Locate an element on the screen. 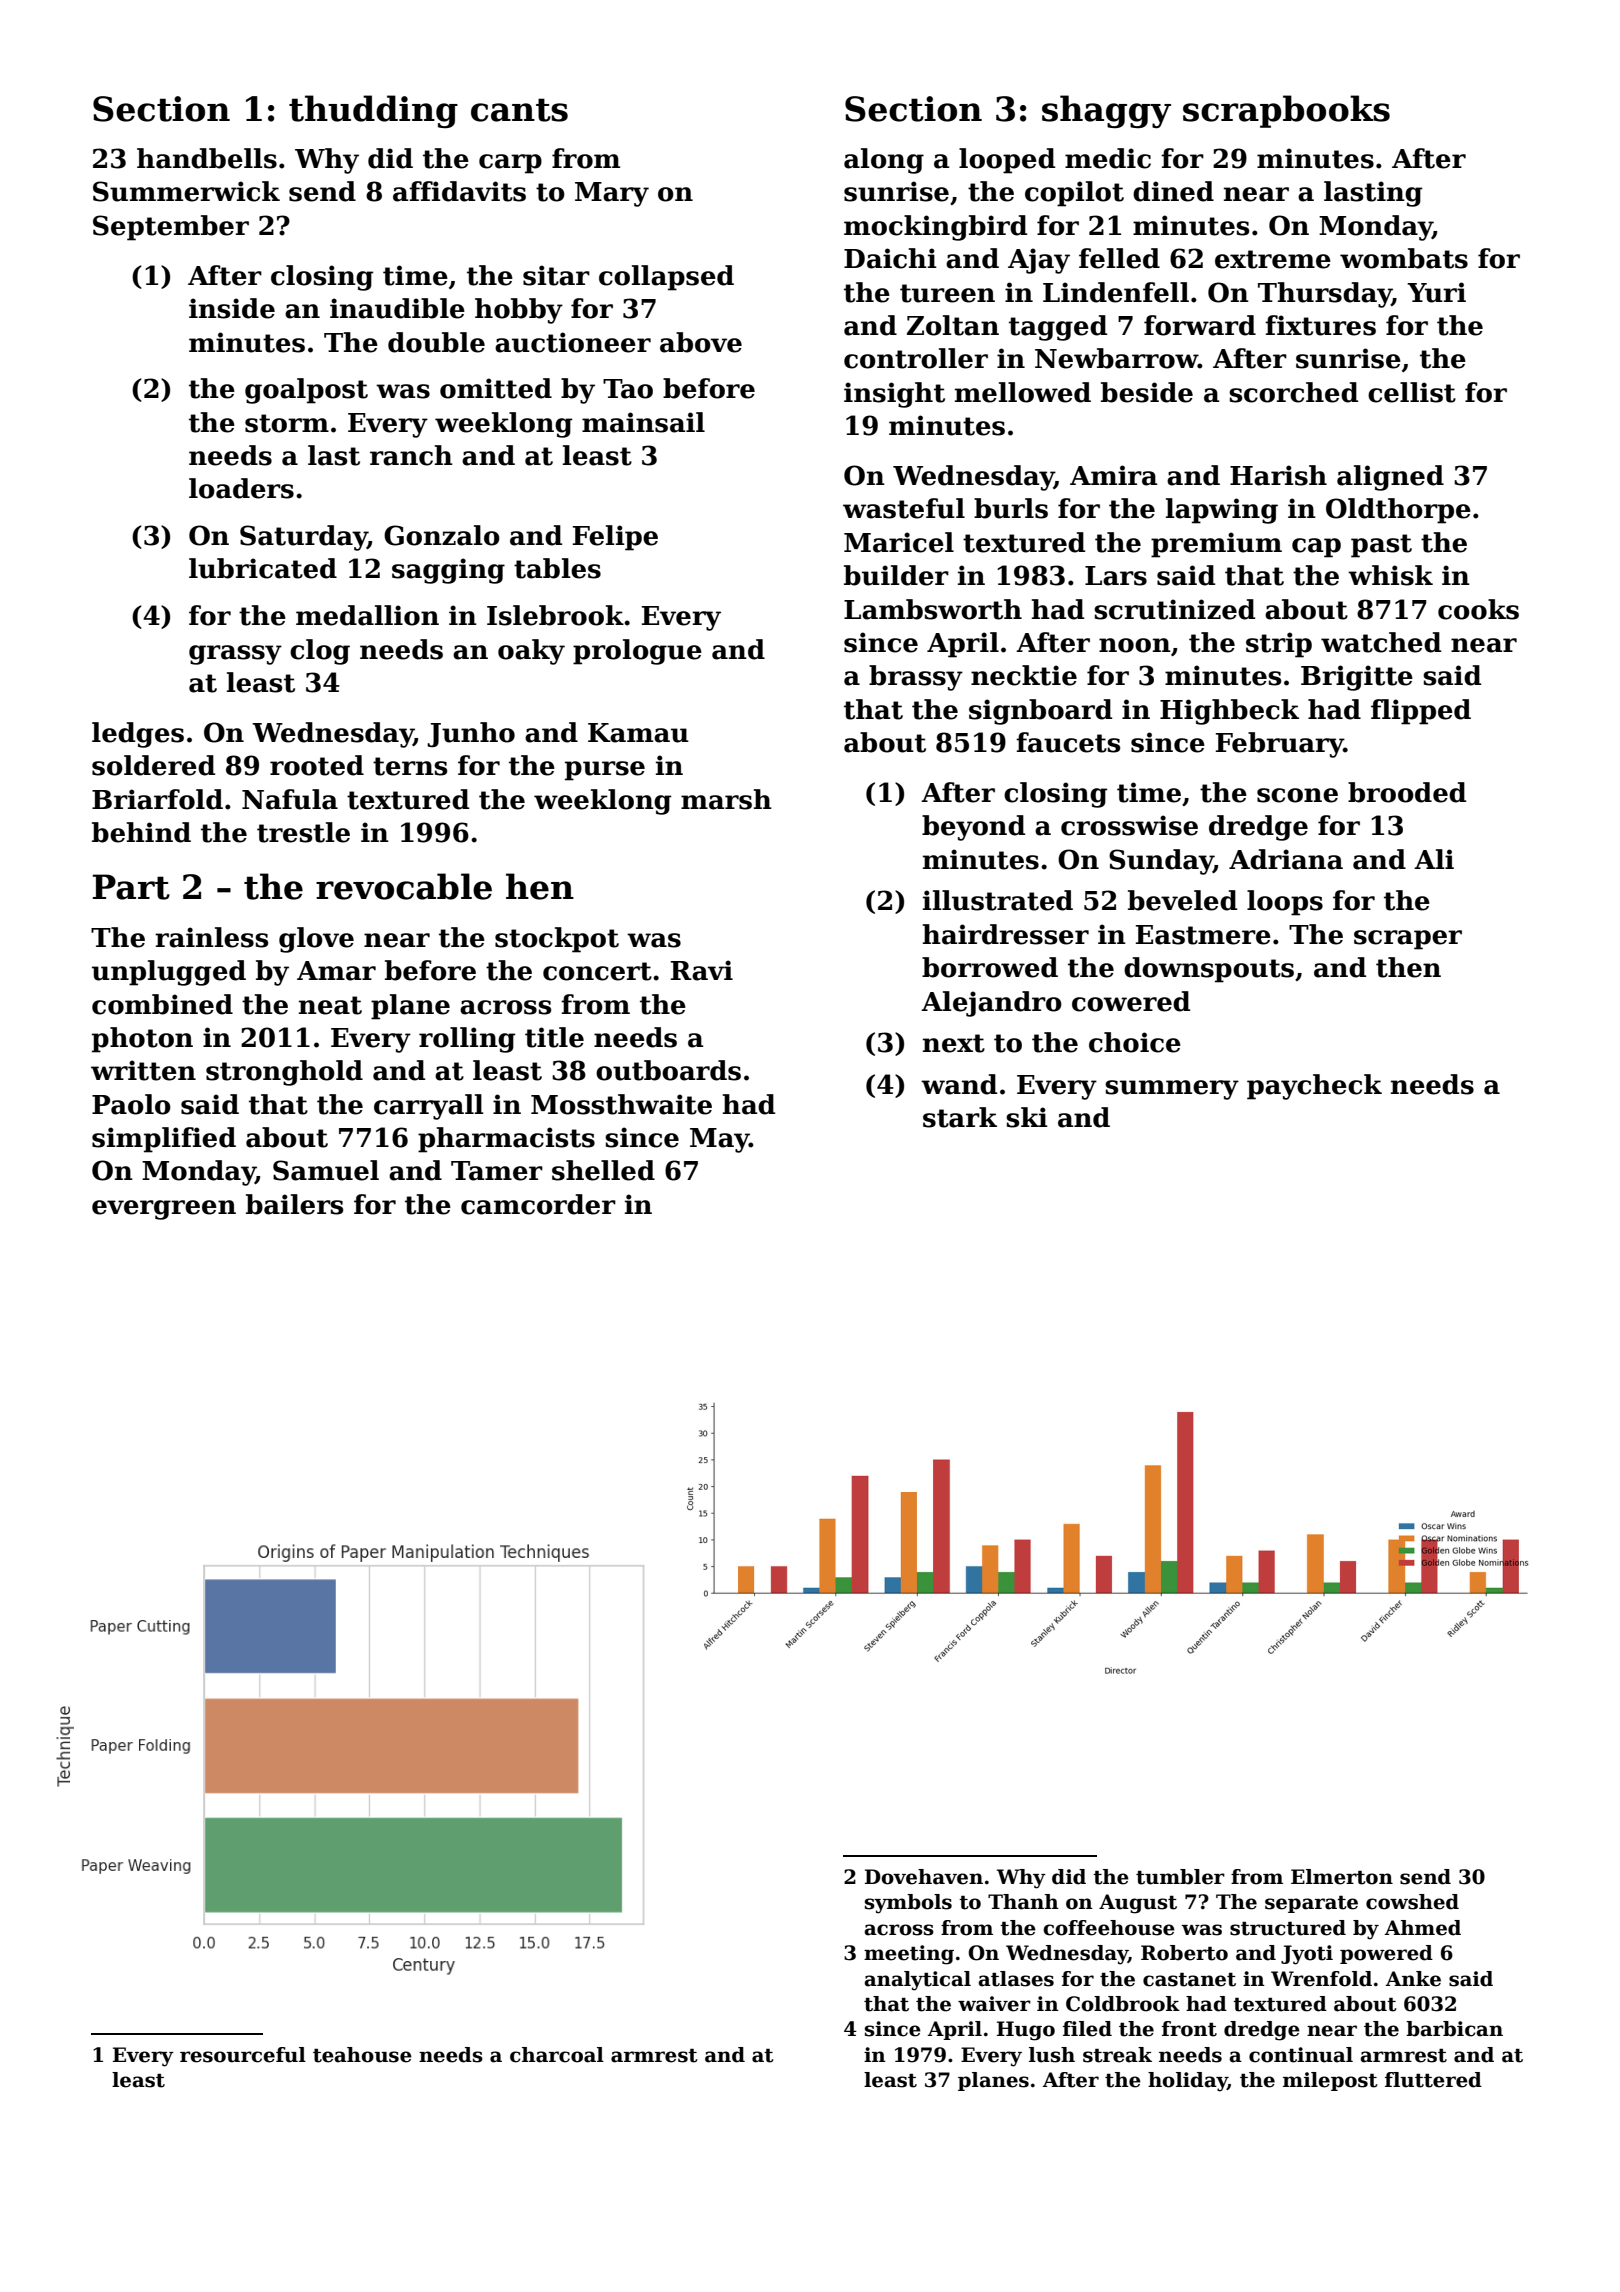 The width and height of the screenshot is (1620, 2292). wombats is located at coordinates (1404, 258).
